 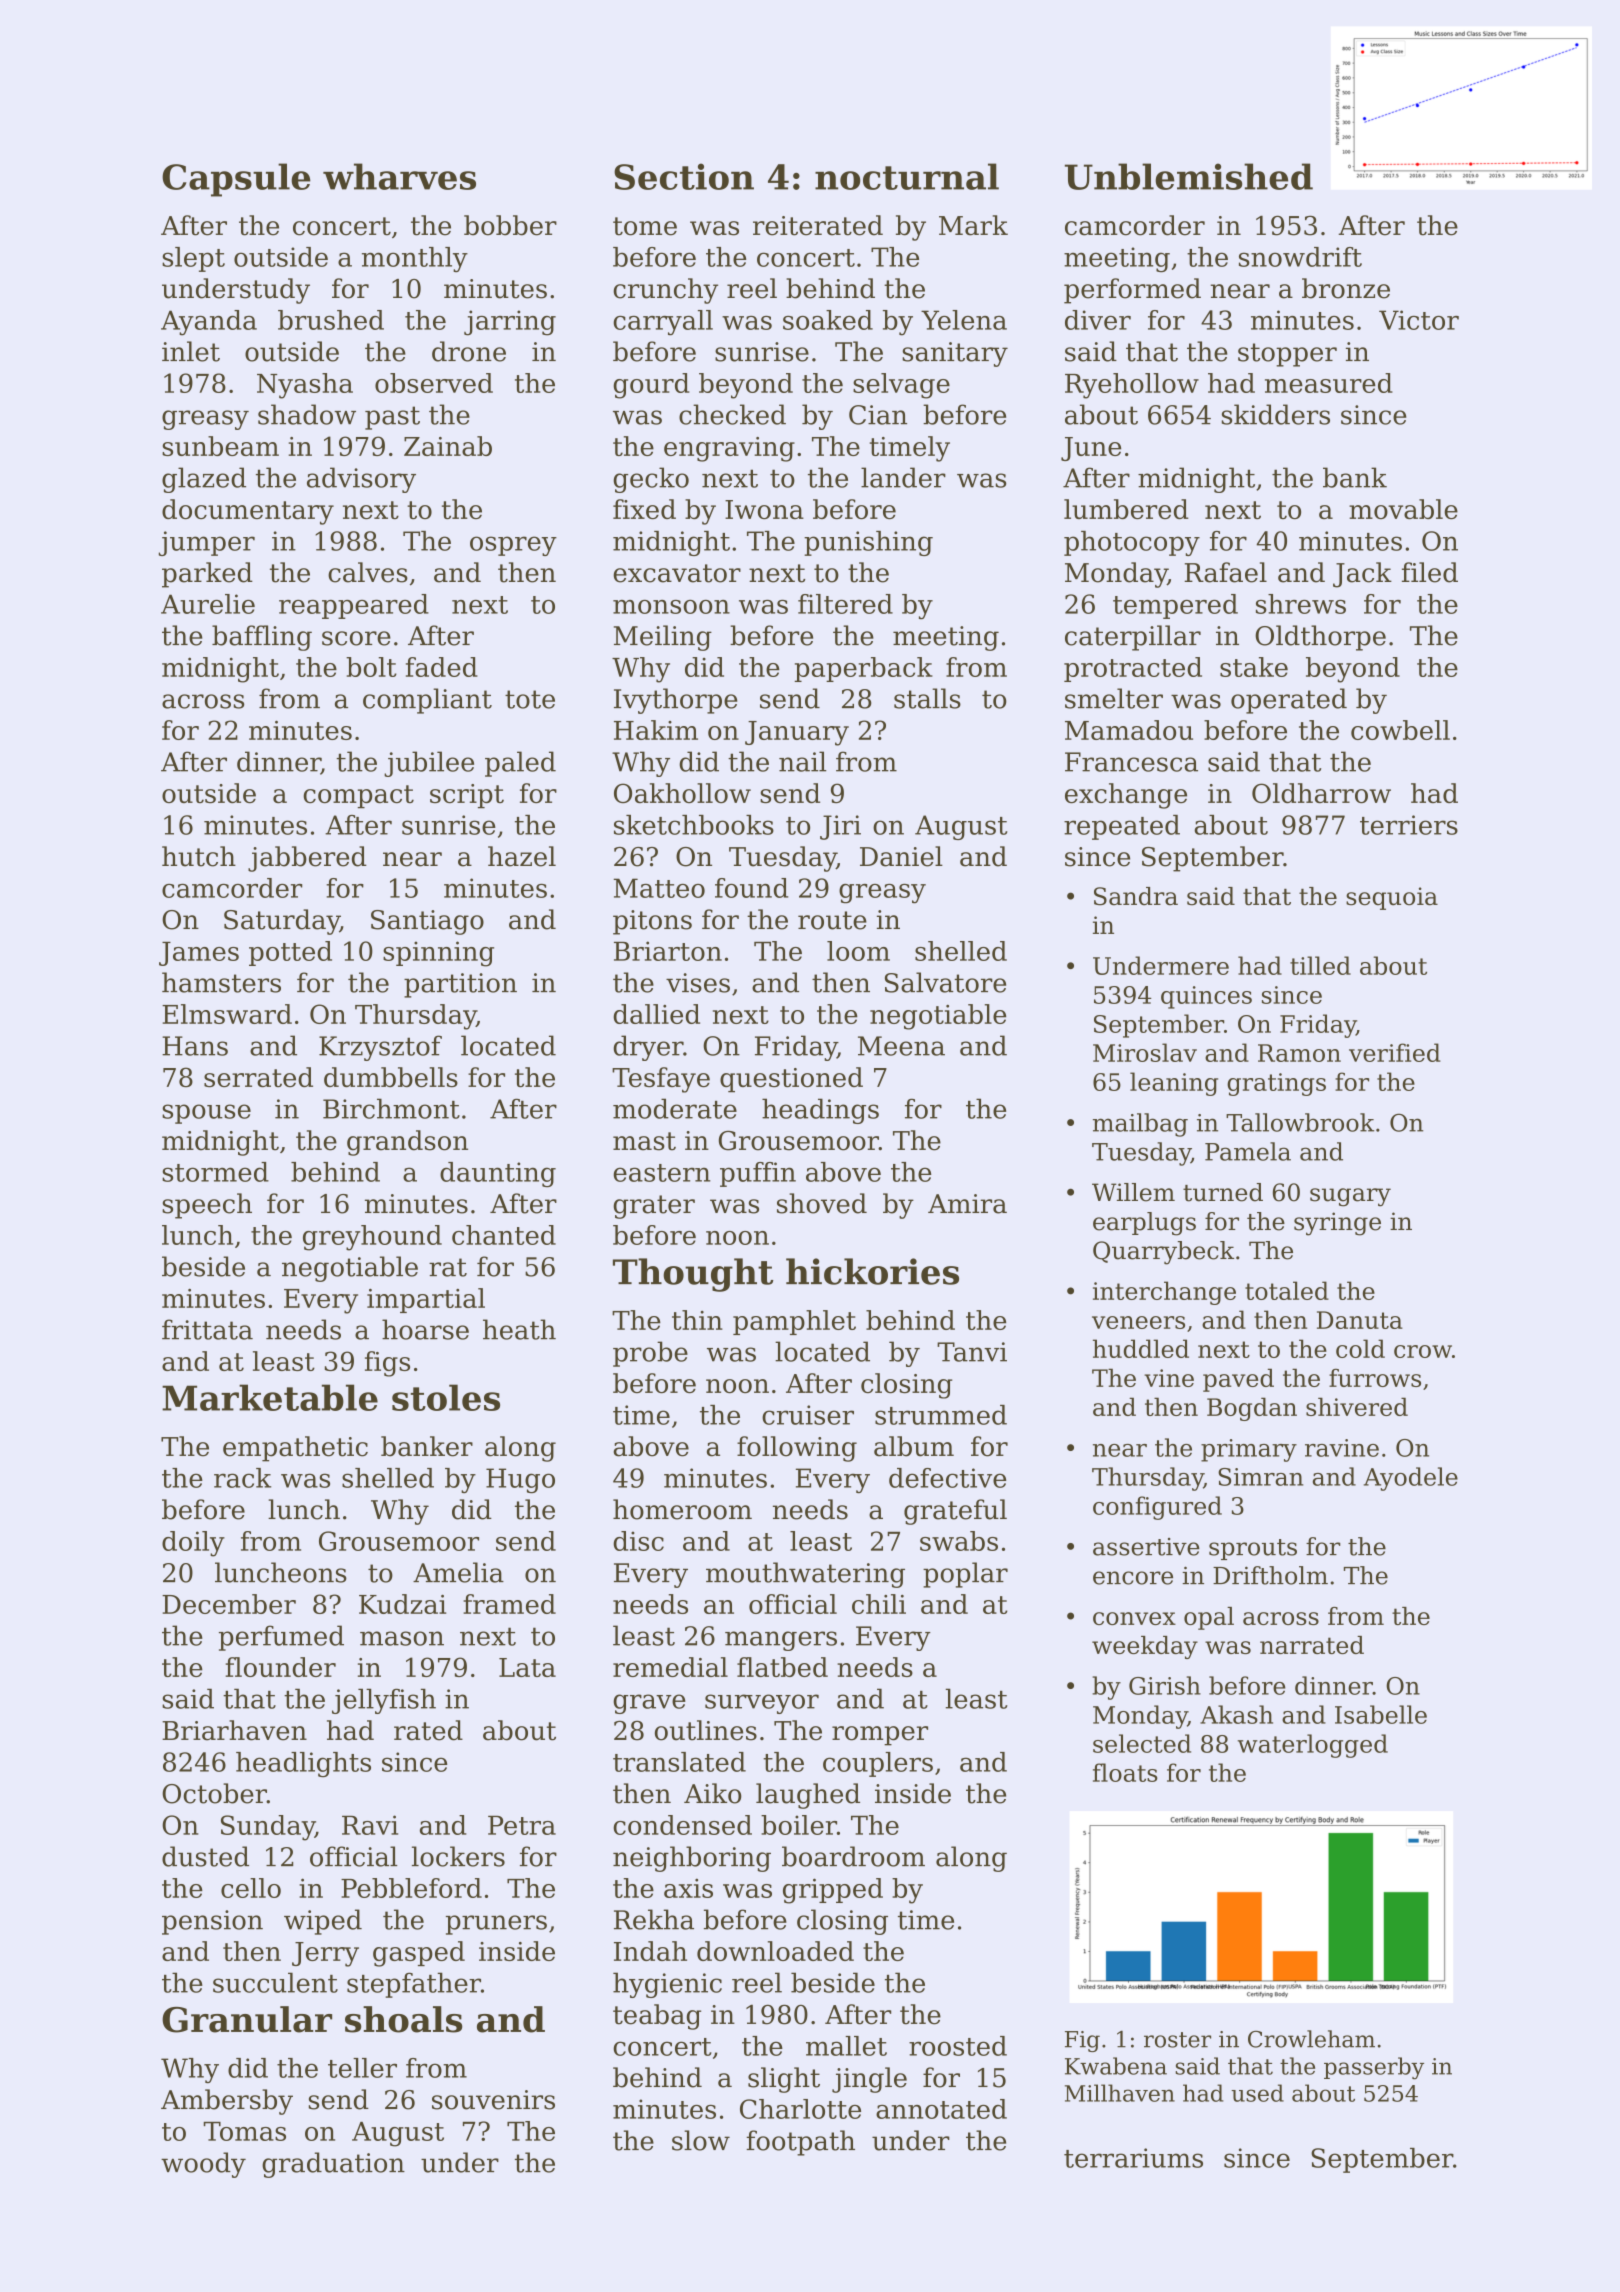 What do you see at coordinates (205, 1856) in the screenshot?
I see `dusted` at bounding box center [205, 1856].
